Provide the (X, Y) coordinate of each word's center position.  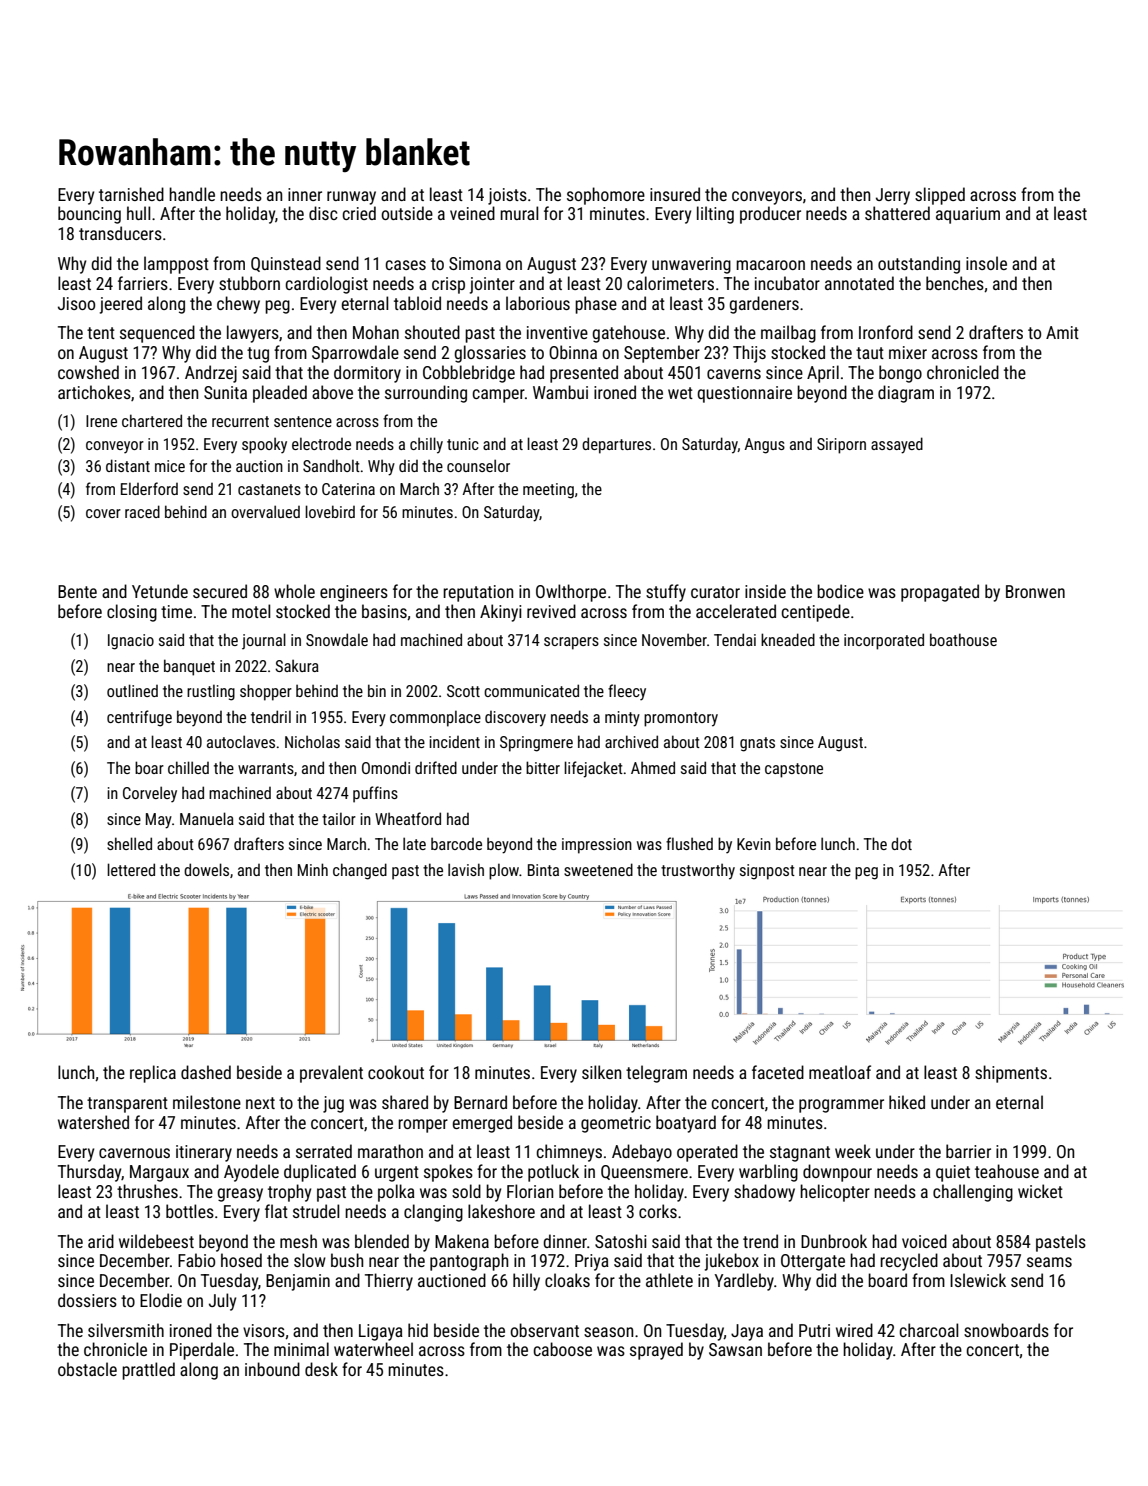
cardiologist (326, 285)
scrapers (571, 643)
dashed (206, 1072)
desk (321, 1369)
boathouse (963, 639)
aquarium (968, 215)
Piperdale (202, 1351)
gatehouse (628, 334)
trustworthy (698, 871)
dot (901, 843)
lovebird (330, 511)
